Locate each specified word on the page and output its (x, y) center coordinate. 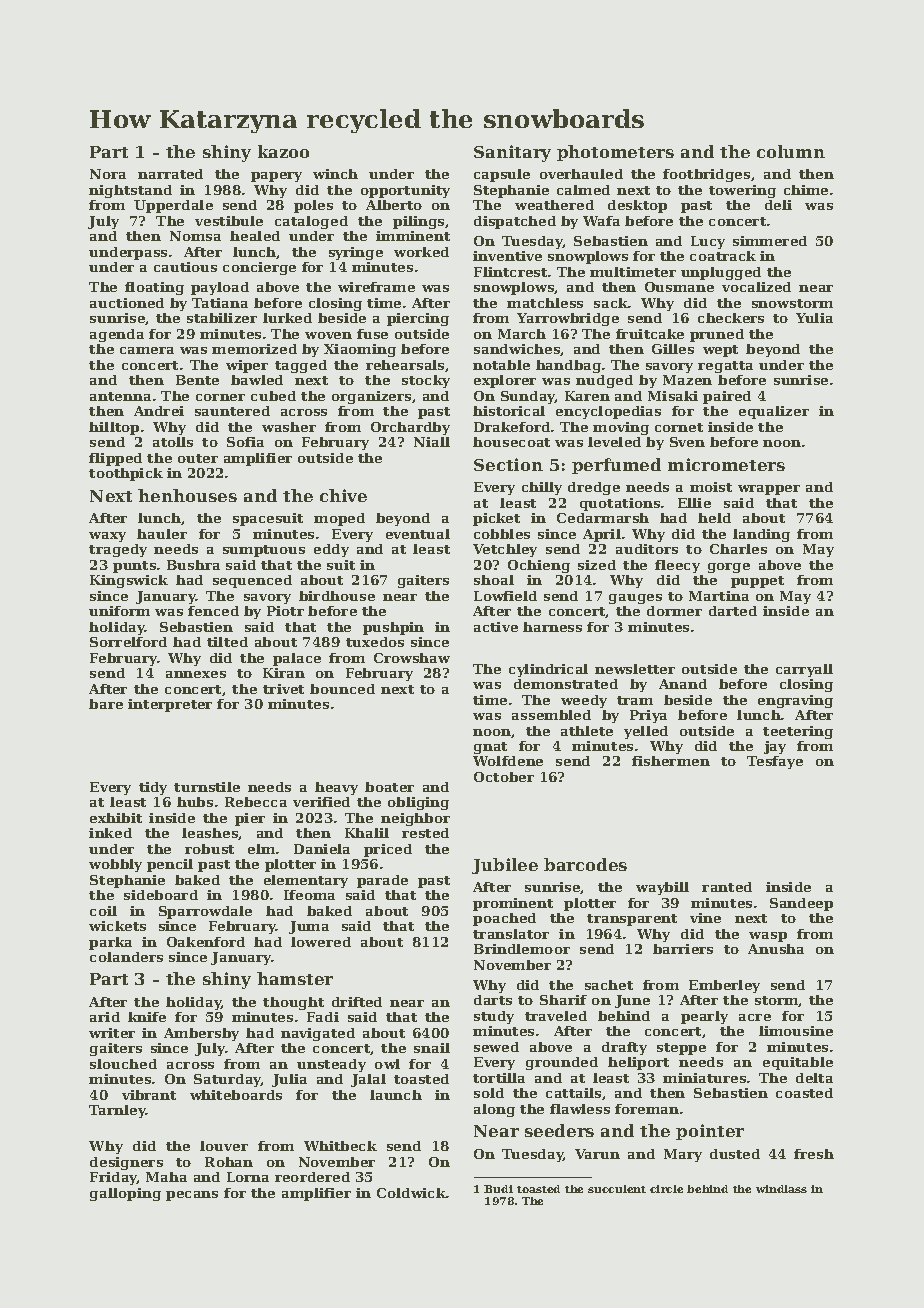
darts (493, 1000)
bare (106, 704)
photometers (615, 153)
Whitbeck (340, 1146)
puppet (757, 582)
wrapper (769, 490)
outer (198, 458)
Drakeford (512, 427)
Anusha (776, 949)
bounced (342, 689)
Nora (108, 174)
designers (126, 1163)
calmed (583, 190)
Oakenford (206, 942)
